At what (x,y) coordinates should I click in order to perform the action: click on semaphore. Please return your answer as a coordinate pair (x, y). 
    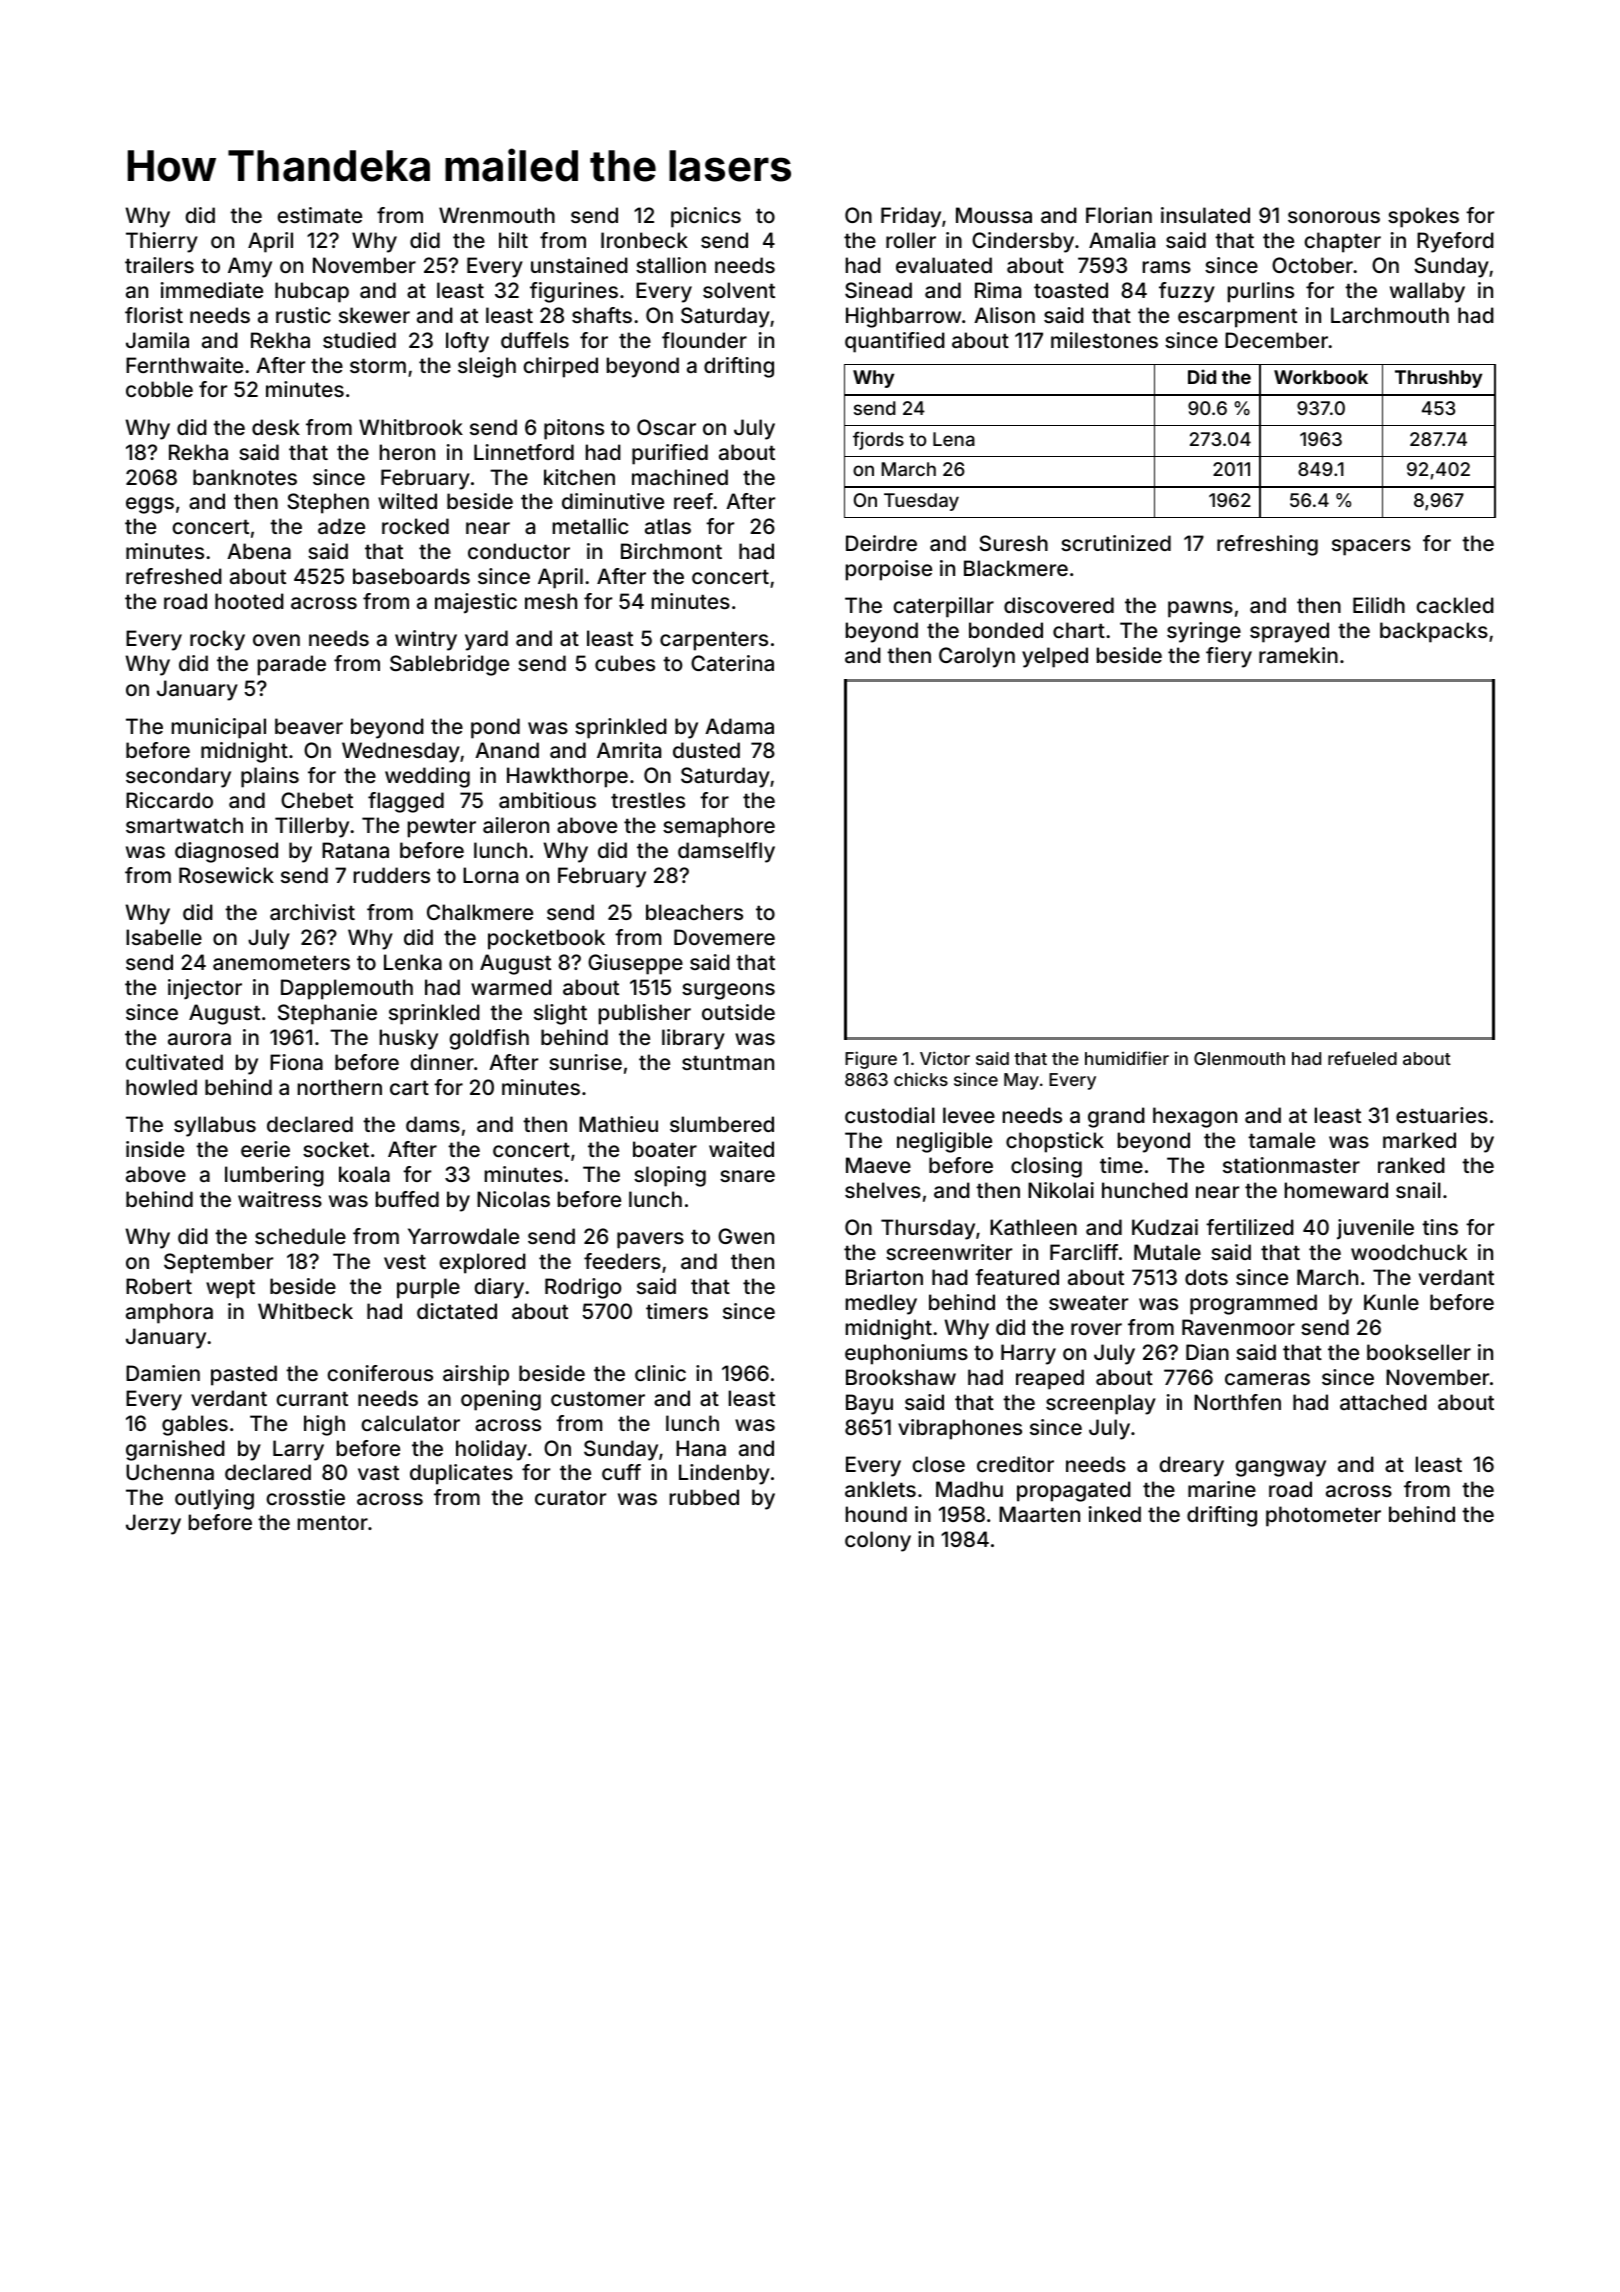
    Looking at the image, I should click on (719, 827).
